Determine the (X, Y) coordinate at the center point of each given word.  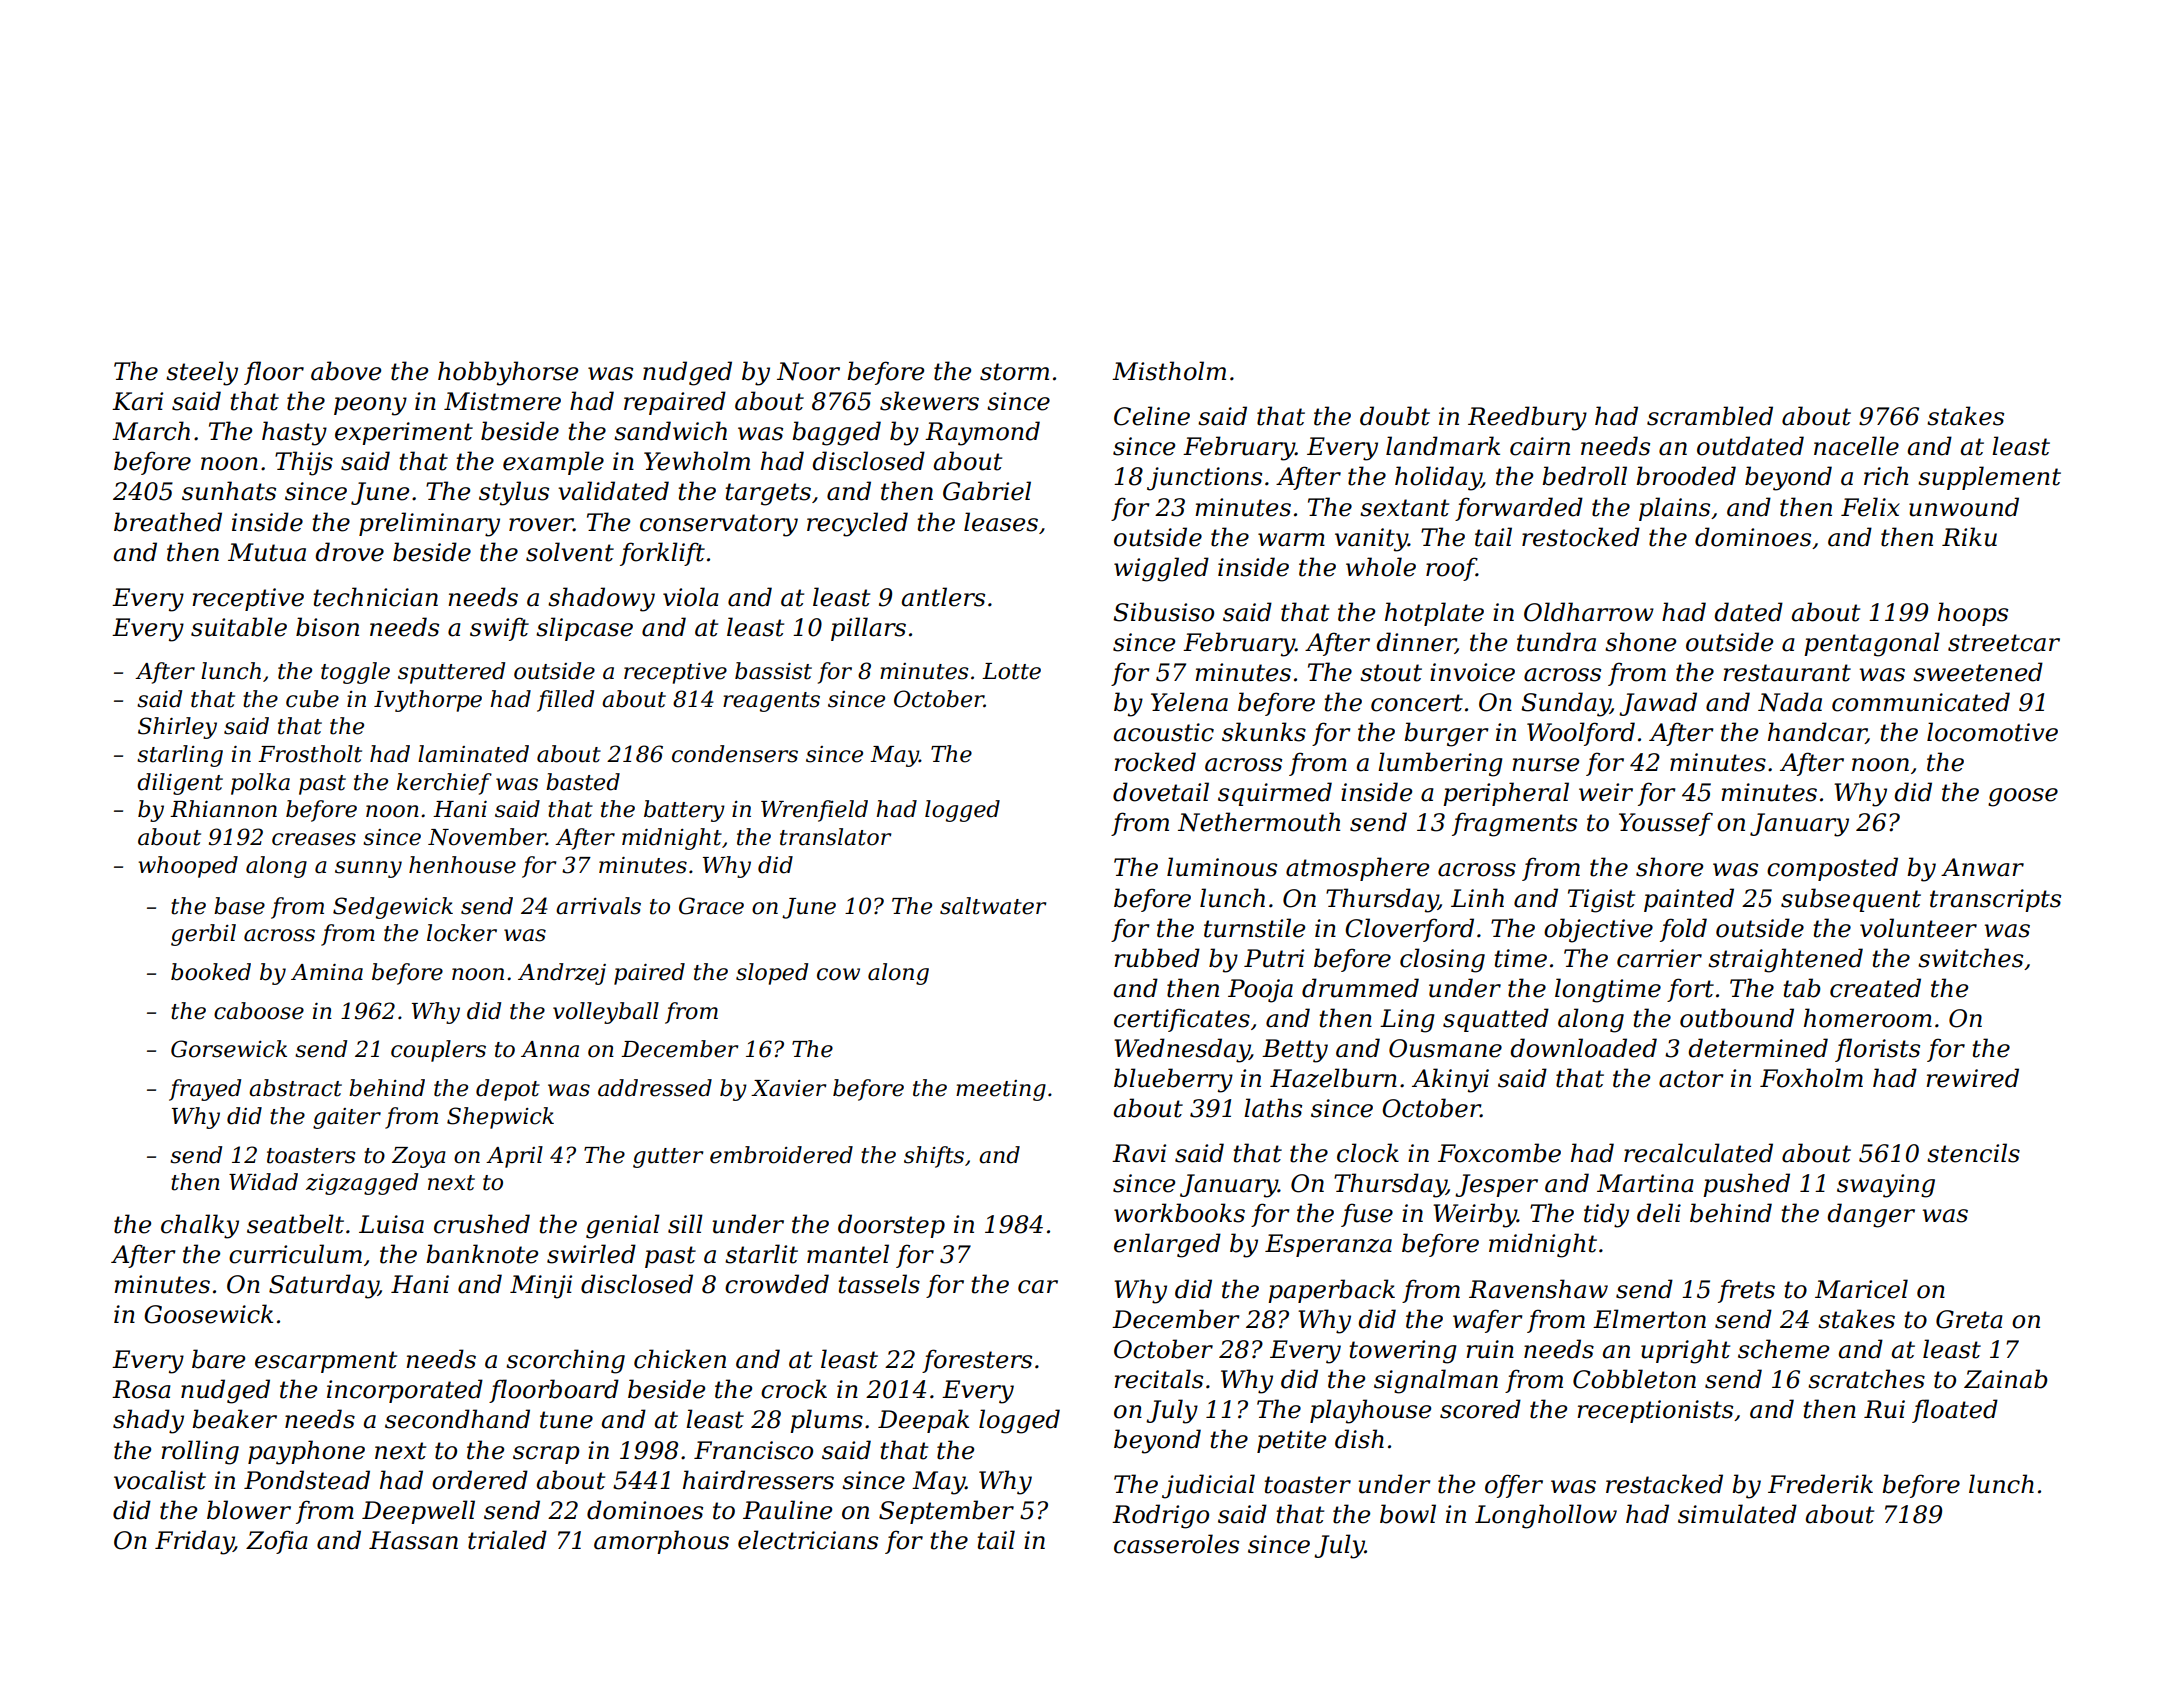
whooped (188, 867)
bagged (836, 433)
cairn (1540, 446)
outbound (1737, 1018)
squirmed (1275, 794)
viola (691, 597)
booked (211, 972)
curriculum (295, 1254)
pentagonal (1872, 644)
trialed (507, 1540)
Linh (1477, 897)
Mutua (267, 552)
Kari (137, 401)
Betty (1295, 1051)
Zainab (2006, 1379)
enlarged (1167, 1245)
